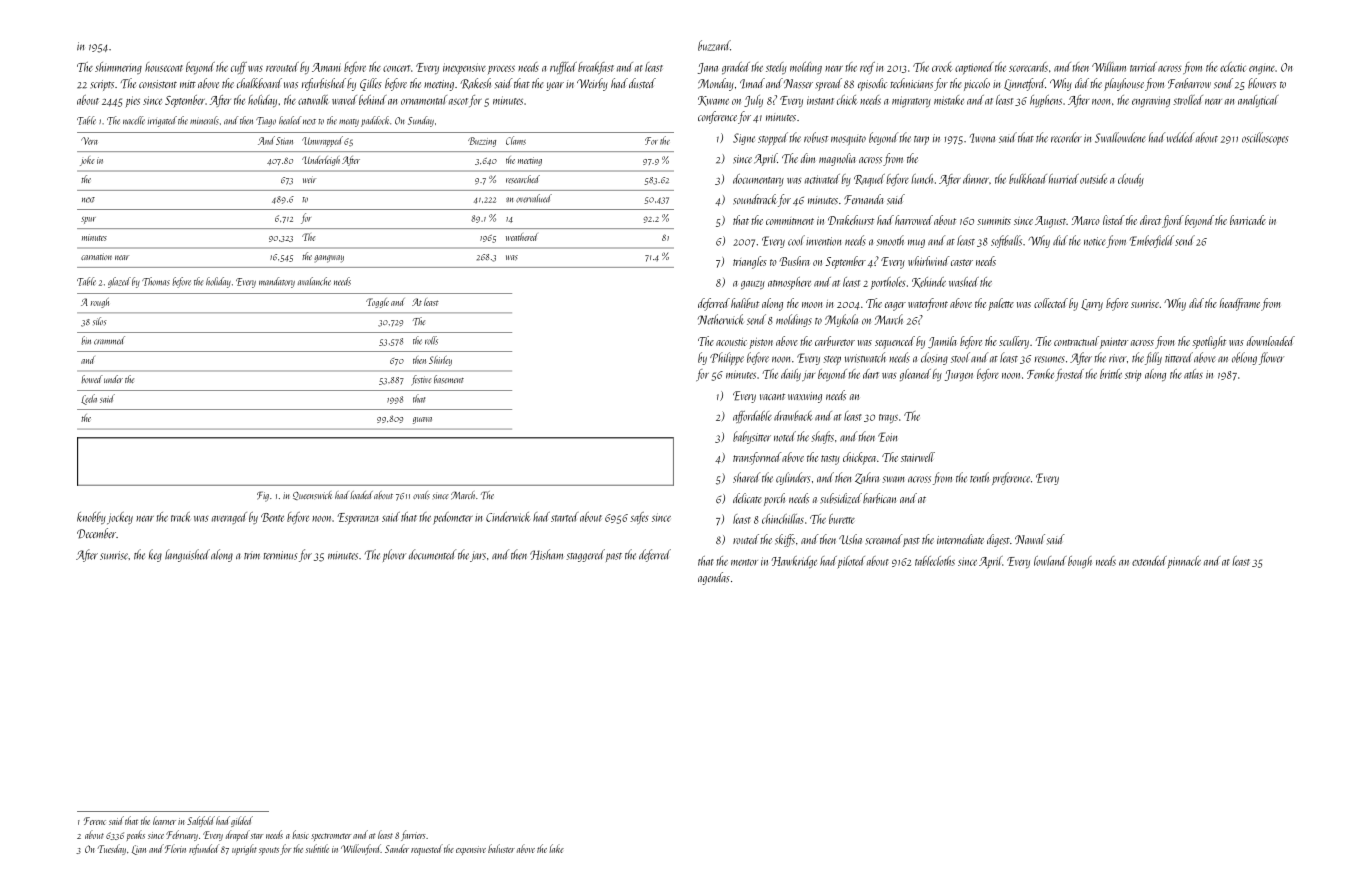 The height and width of the screenshot is (887, 1372). I want to click on gilded, so click(242, 821).
